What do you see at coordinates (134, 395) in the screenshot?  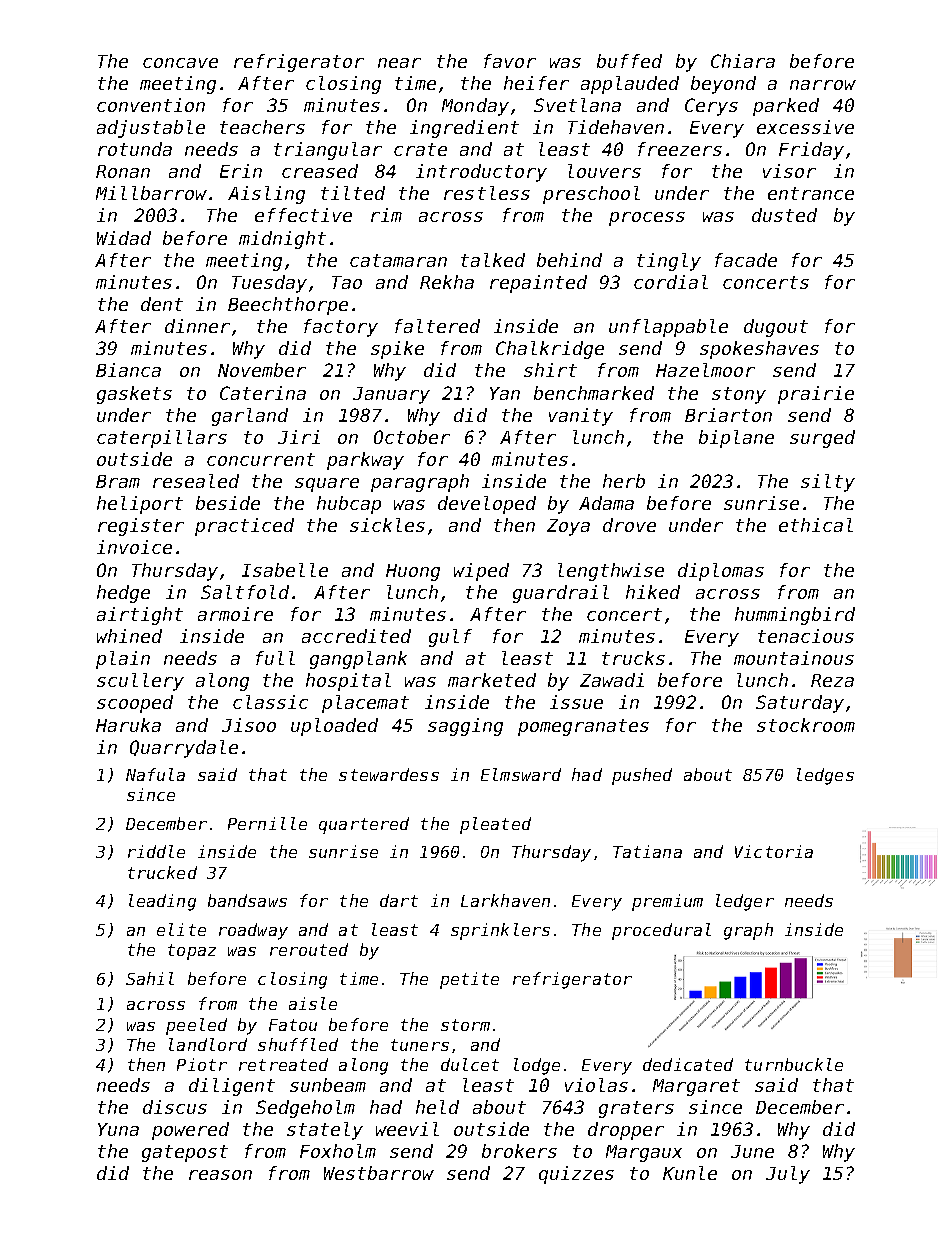 I see `gaskets` at bounding box center [134, 395].
